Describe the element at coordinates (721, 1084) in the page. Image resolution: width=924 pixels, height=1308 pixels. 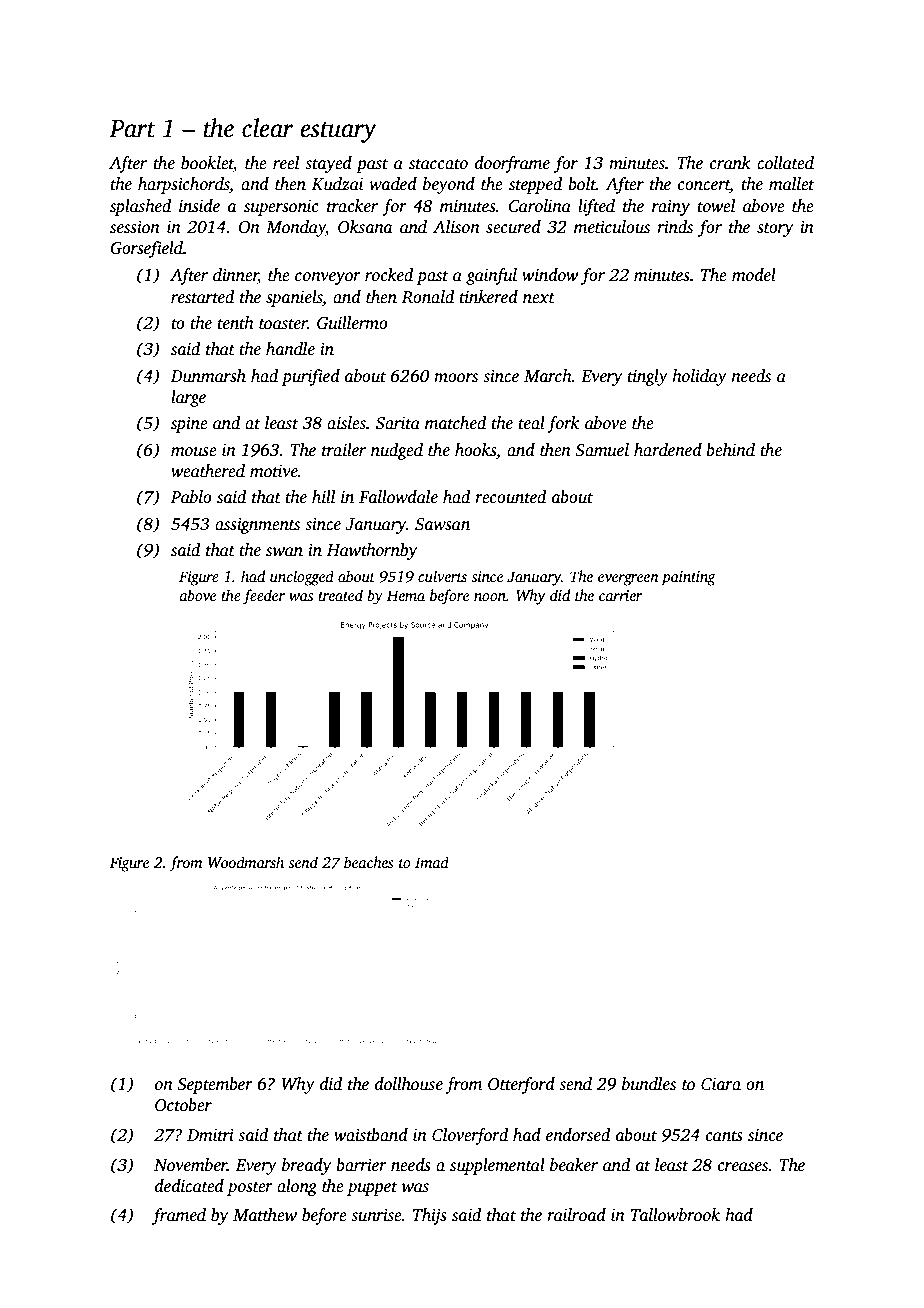
I see `Ciara` at that location.
